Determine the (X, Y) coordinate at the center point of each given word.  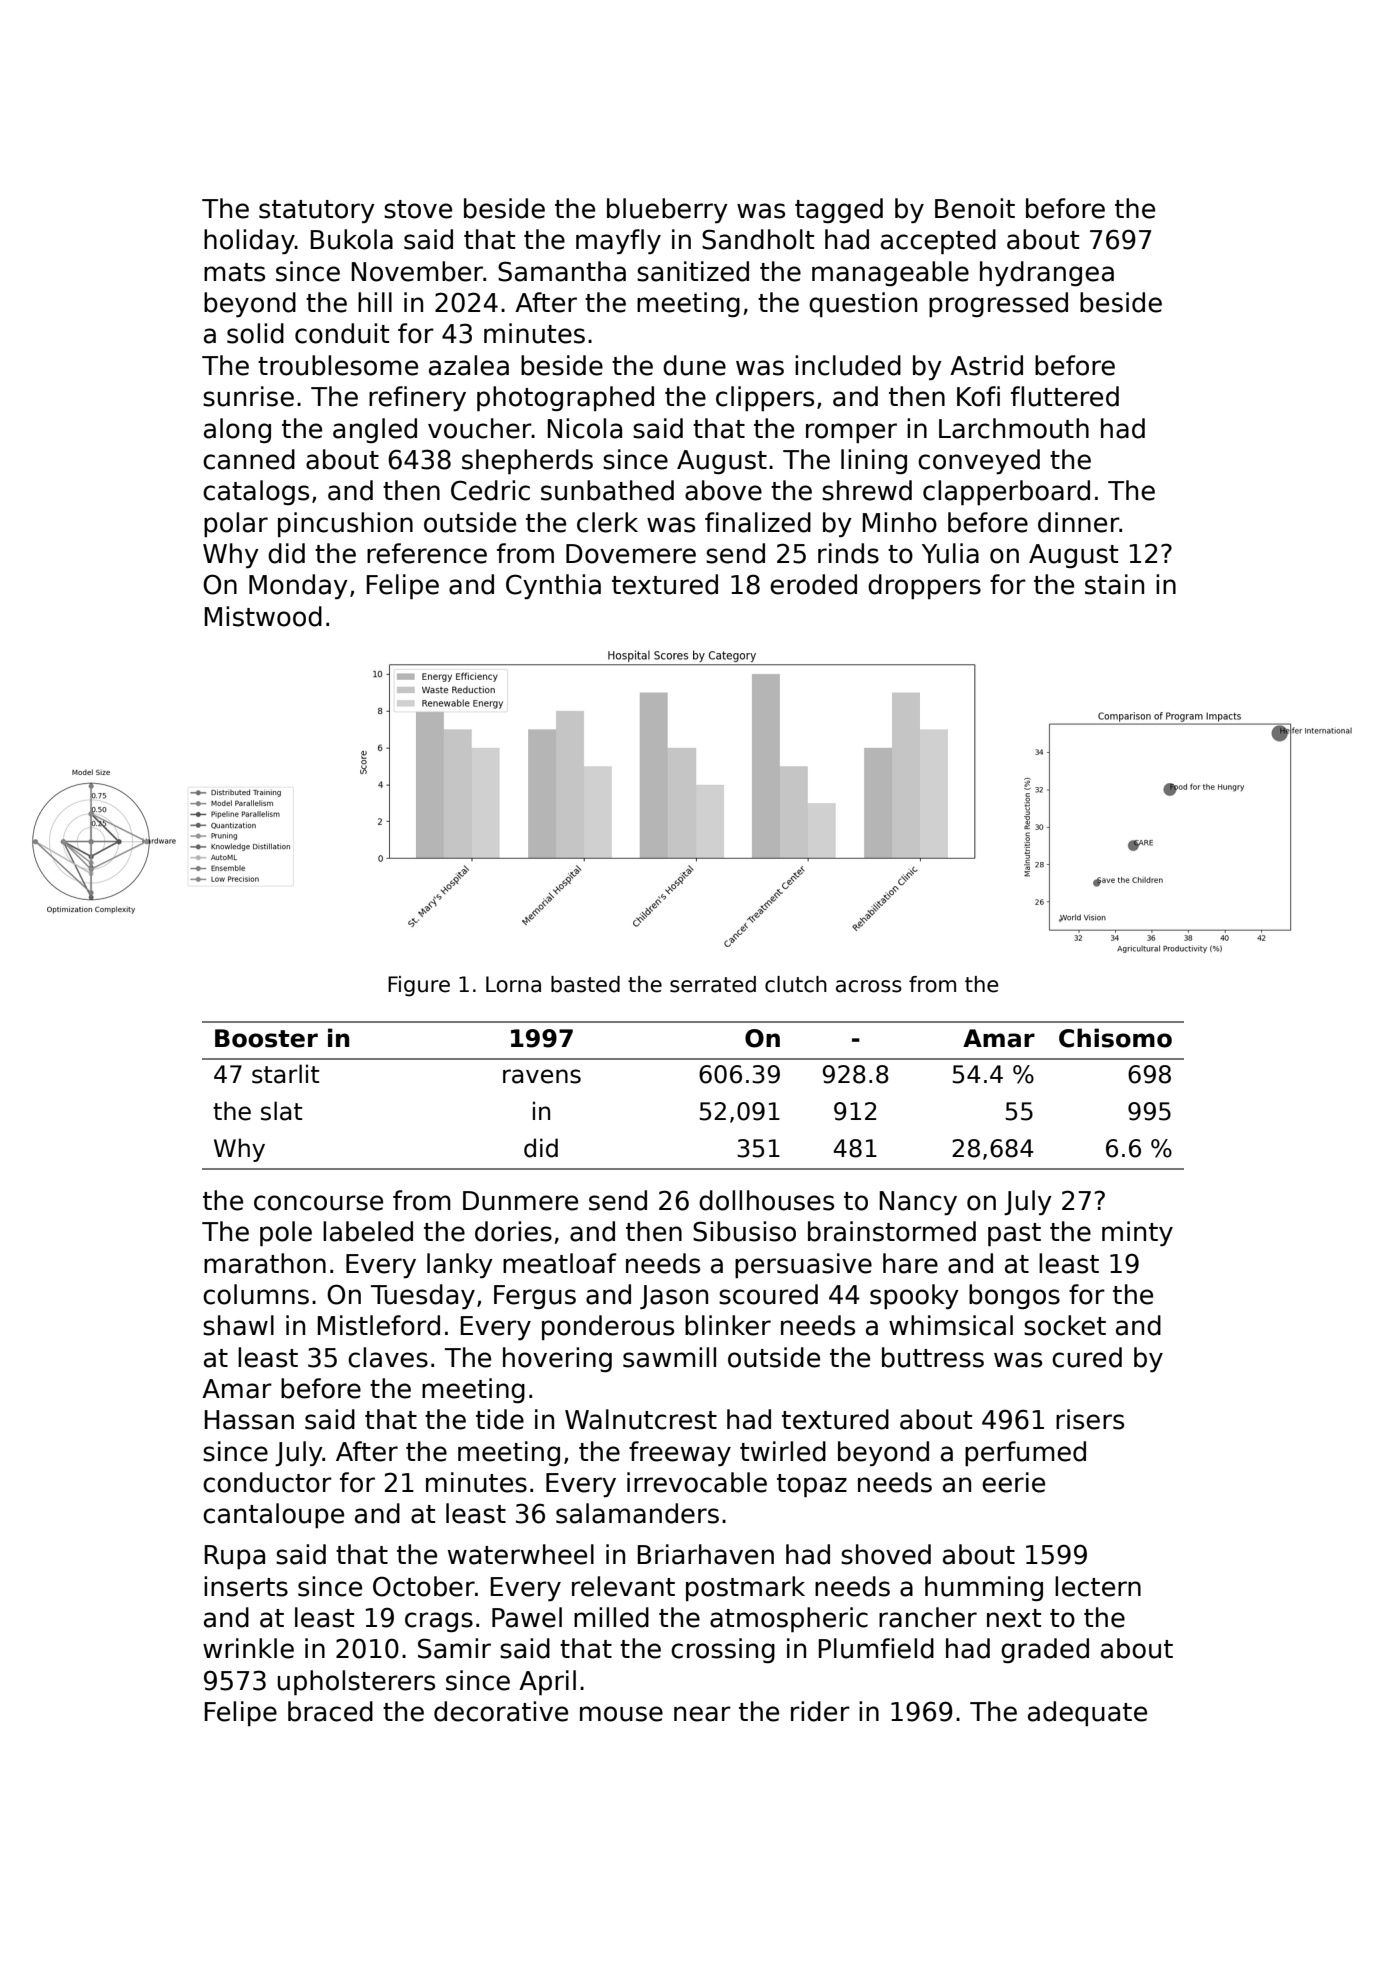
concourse (318, 1203)
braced (330, 1711)
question (863, 304)
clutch (796, 984)
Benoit (975, 208)
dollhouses (766, 1200)
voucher (480, 428)
